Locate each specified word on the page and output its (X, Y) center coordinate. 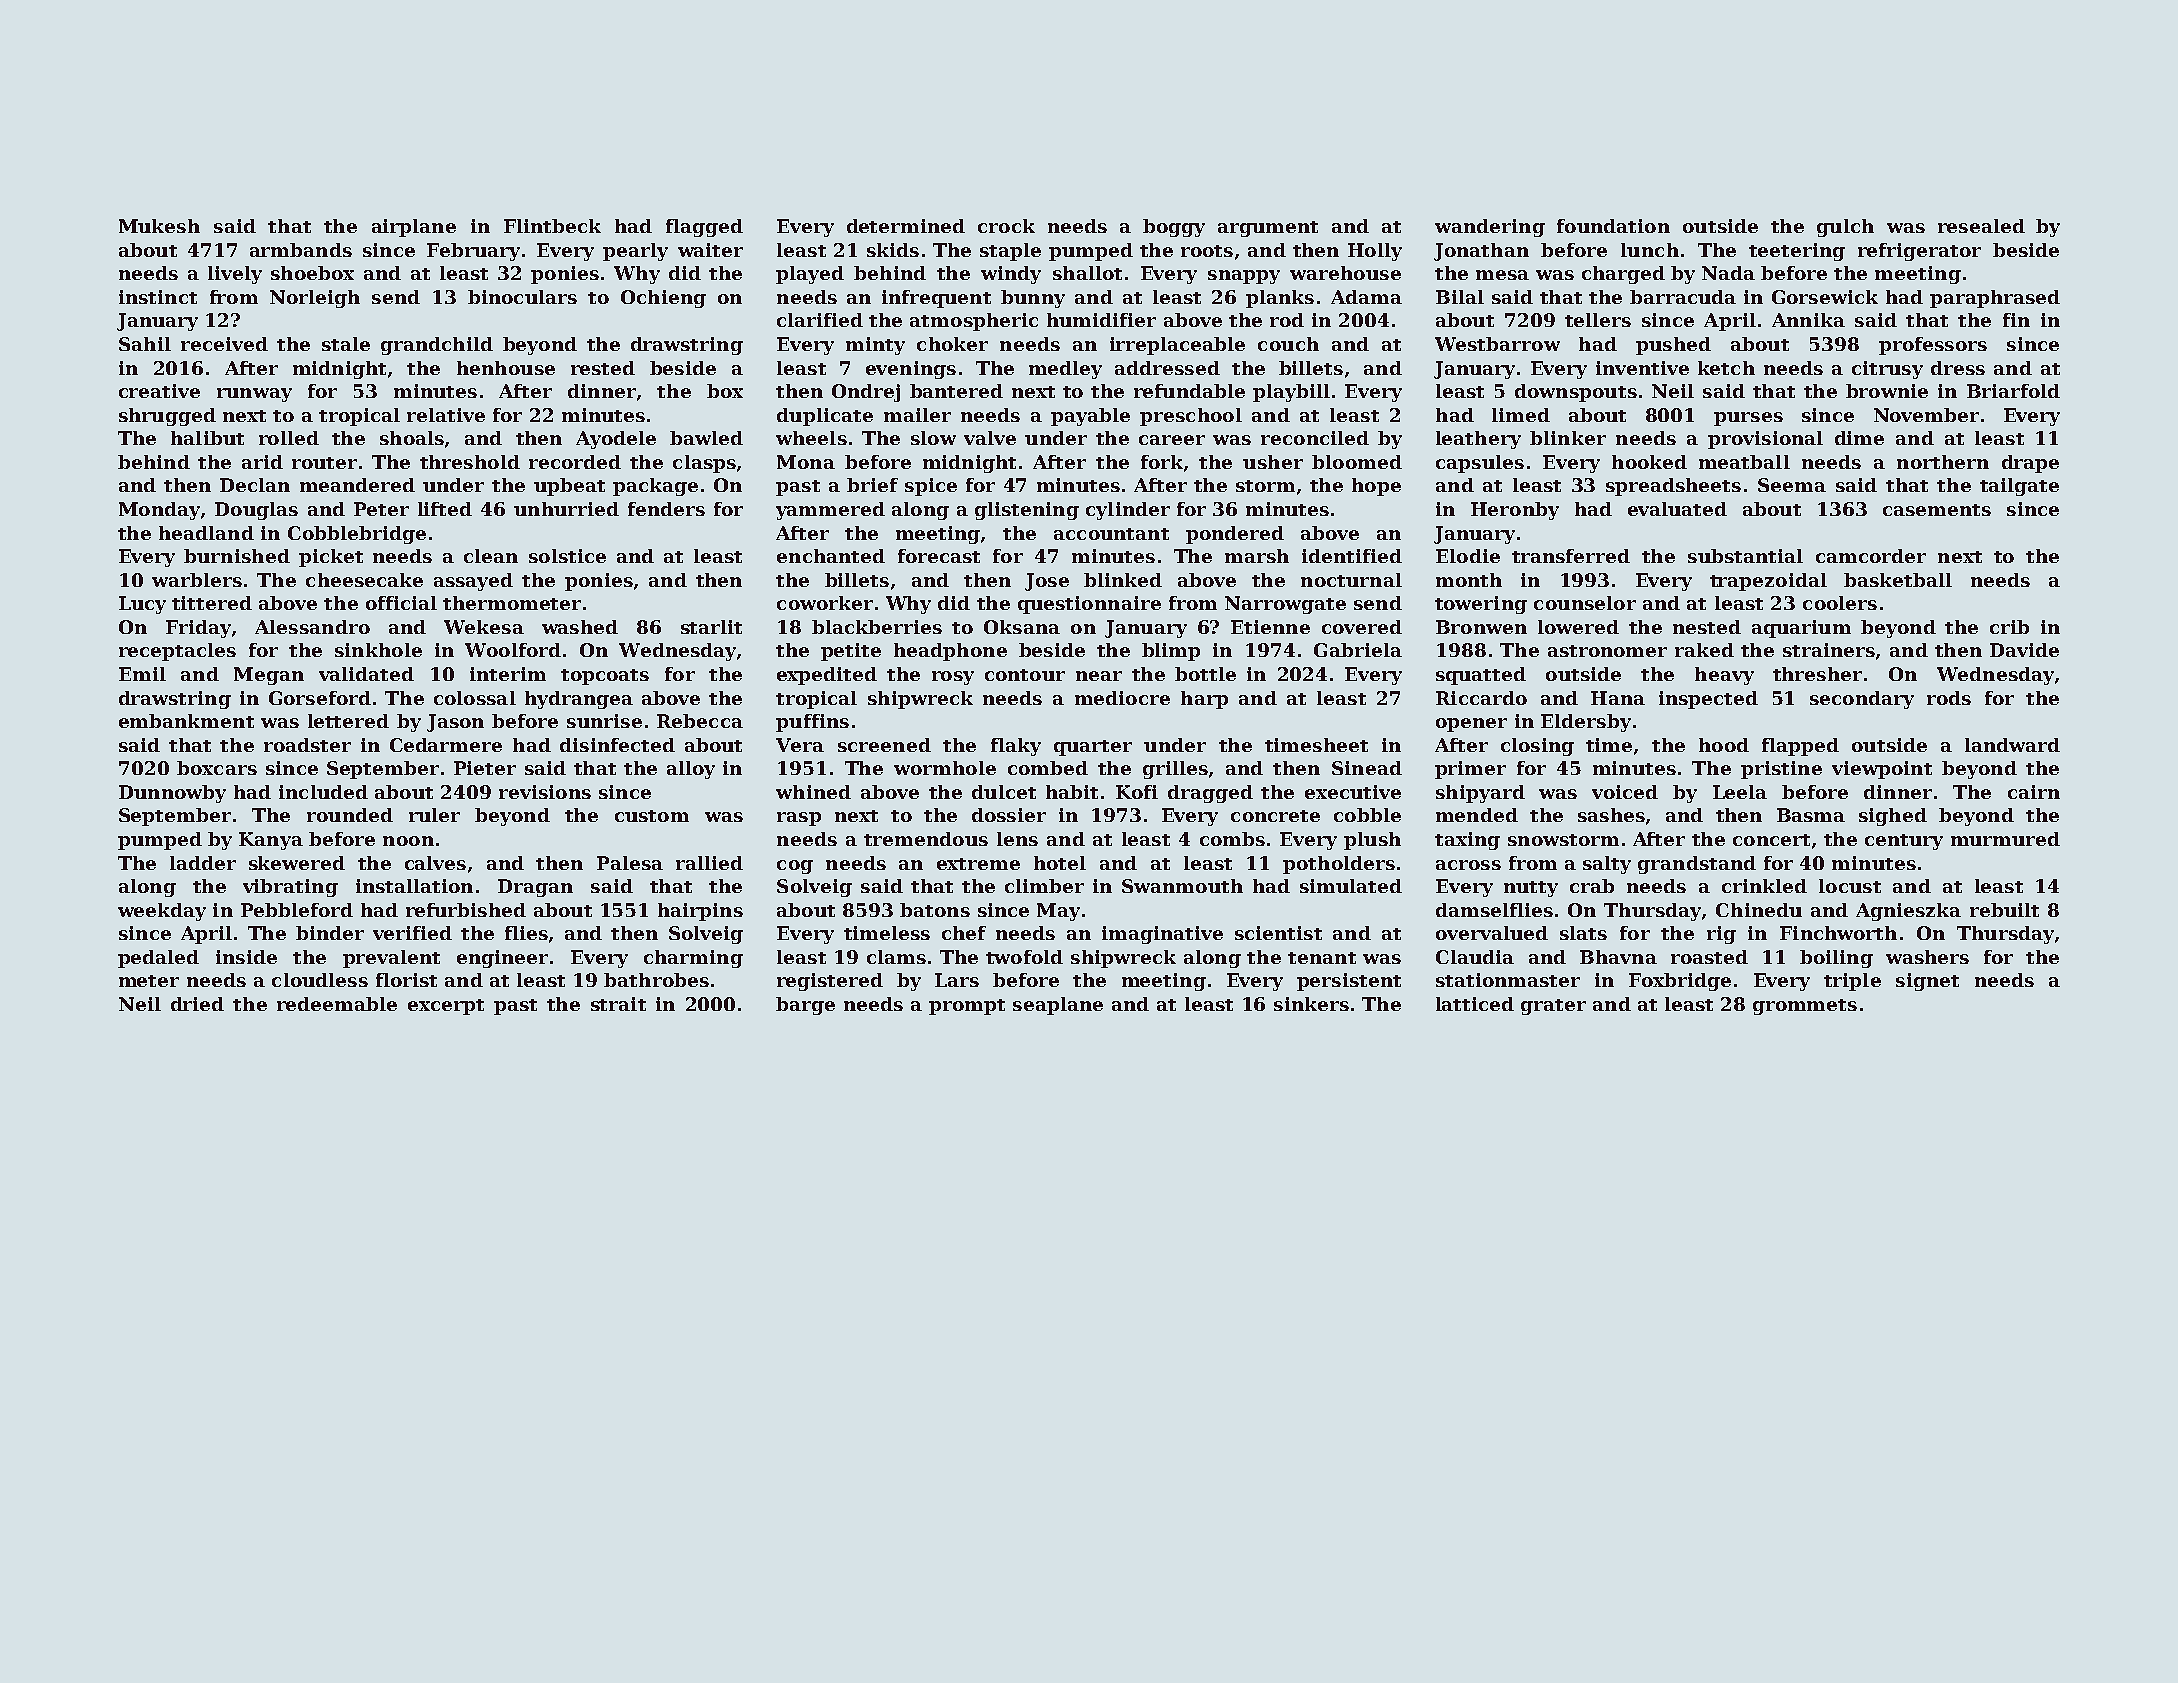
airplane (414, 228)
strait (618, 1004)
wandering (1490, 228)
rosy (953, 678)
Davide (2024, 650)
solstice (567, 556)
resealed (1981, 226)
